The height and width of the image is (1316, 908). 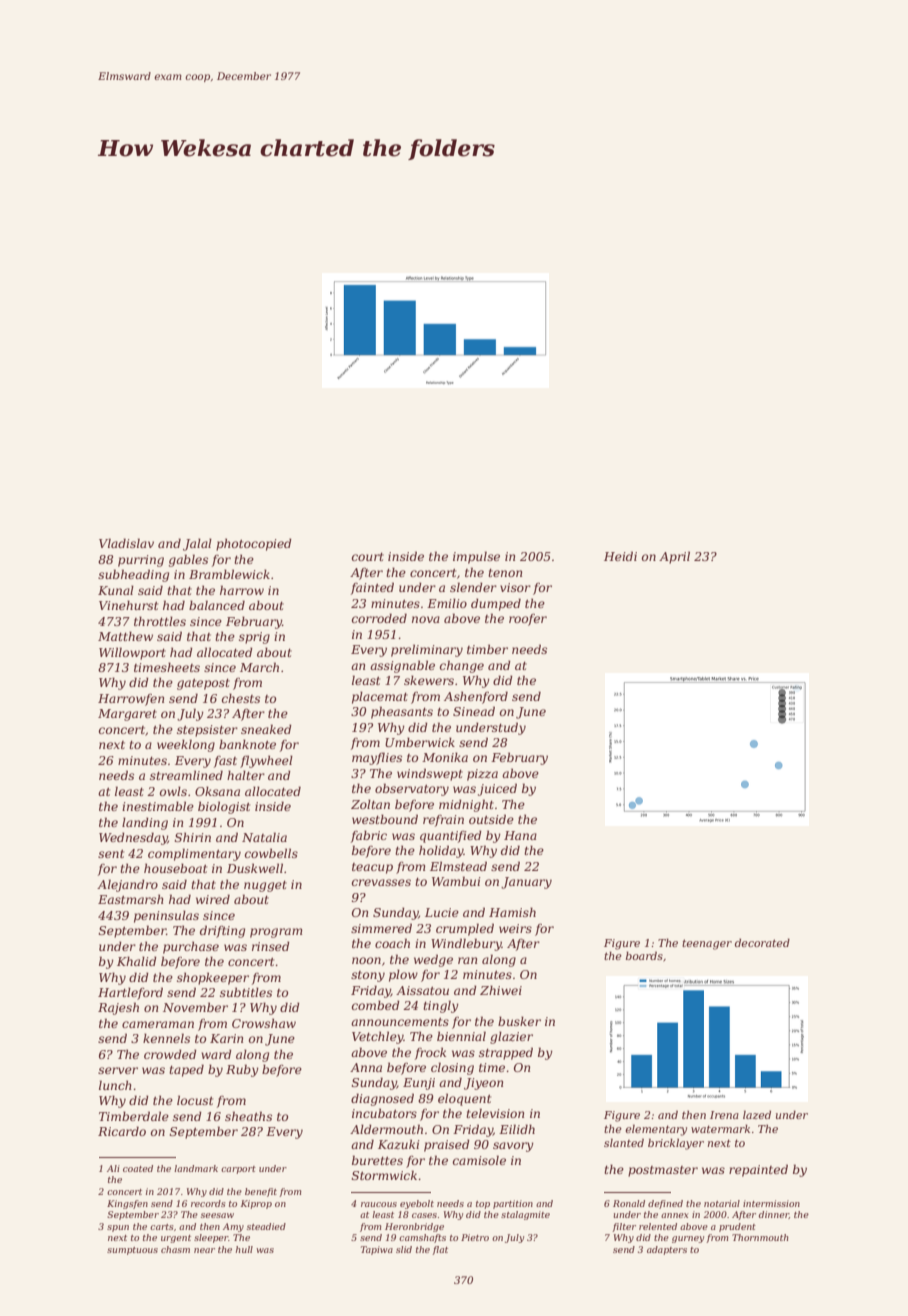 What do you see at coordinates (475, 1237) in the image?
I see `Pietro` at bounding box center [475, 1237].
